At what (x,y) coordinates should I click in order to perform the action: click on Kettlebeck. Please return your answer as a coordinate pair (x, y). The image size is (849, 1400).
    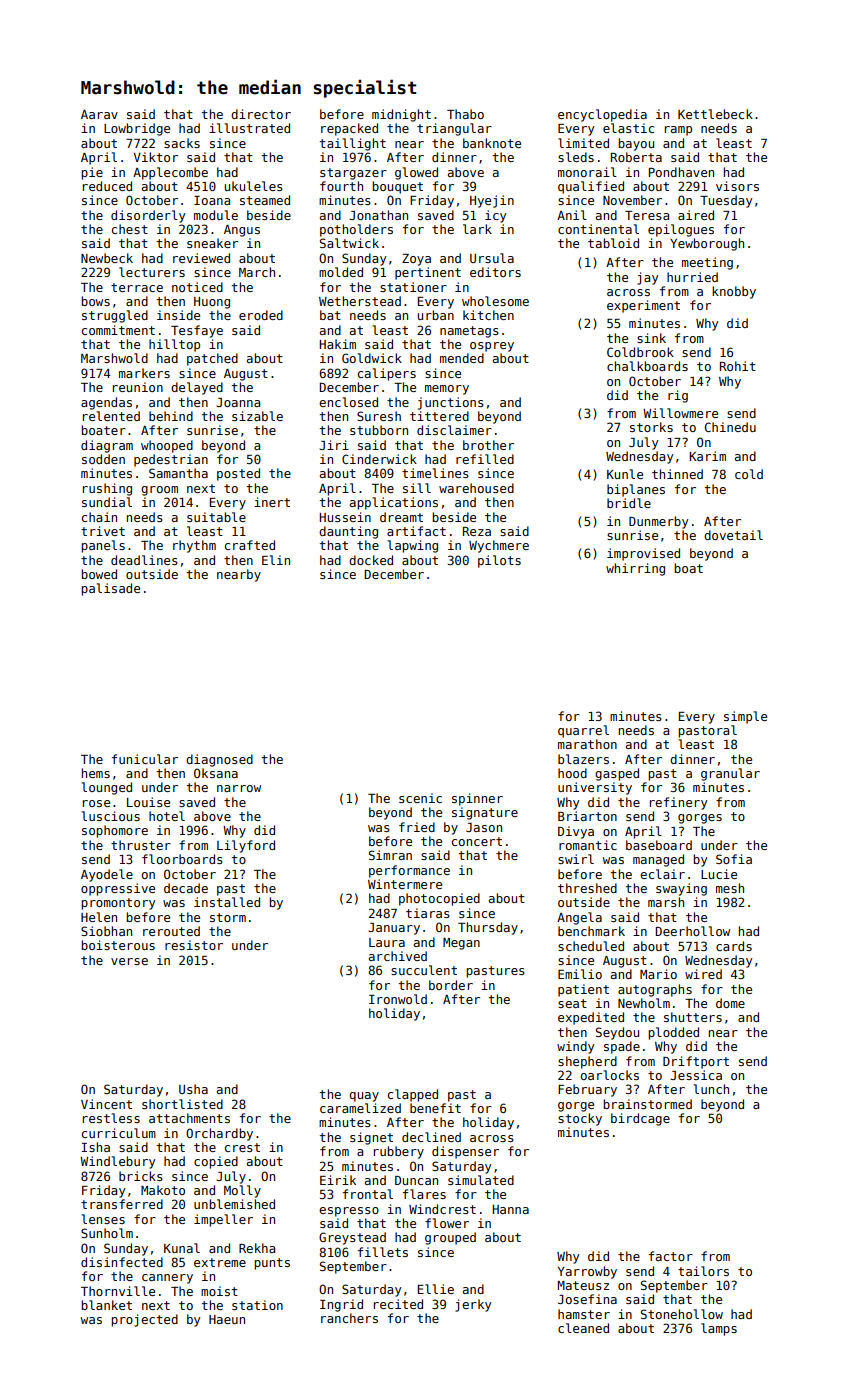
    Looking at the image, I should click on (715, 114).
